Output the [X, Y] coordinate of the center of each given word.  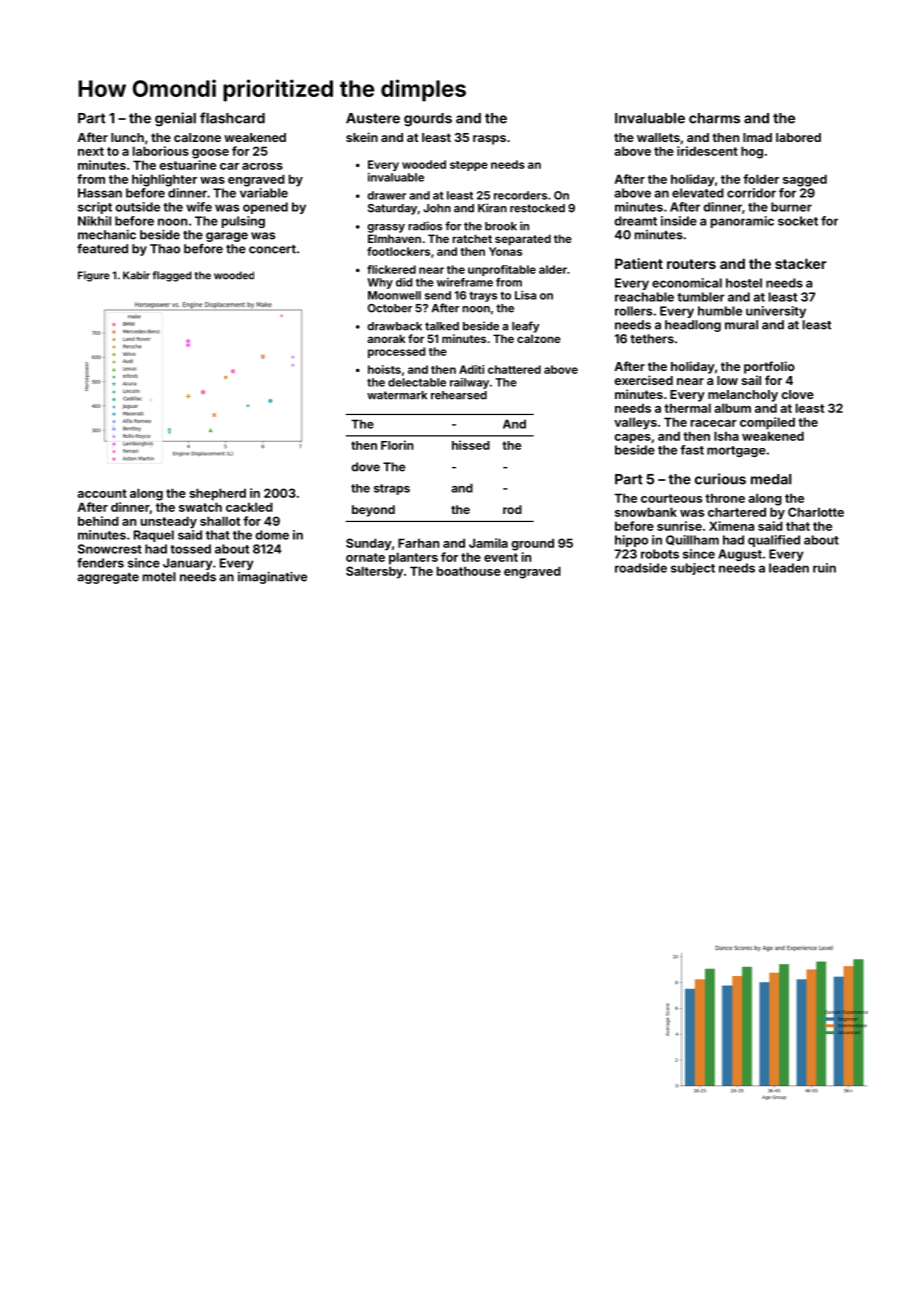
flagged [172, 276]
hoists [384, 369]
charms [714, 118]
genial [175, 119]
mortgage [736, 451]
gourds [428, 120]
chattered [514, 369]
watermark [397, 395]
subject [693, 569]
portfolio [769, 367]
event [501, 557]
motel [159, 577]
